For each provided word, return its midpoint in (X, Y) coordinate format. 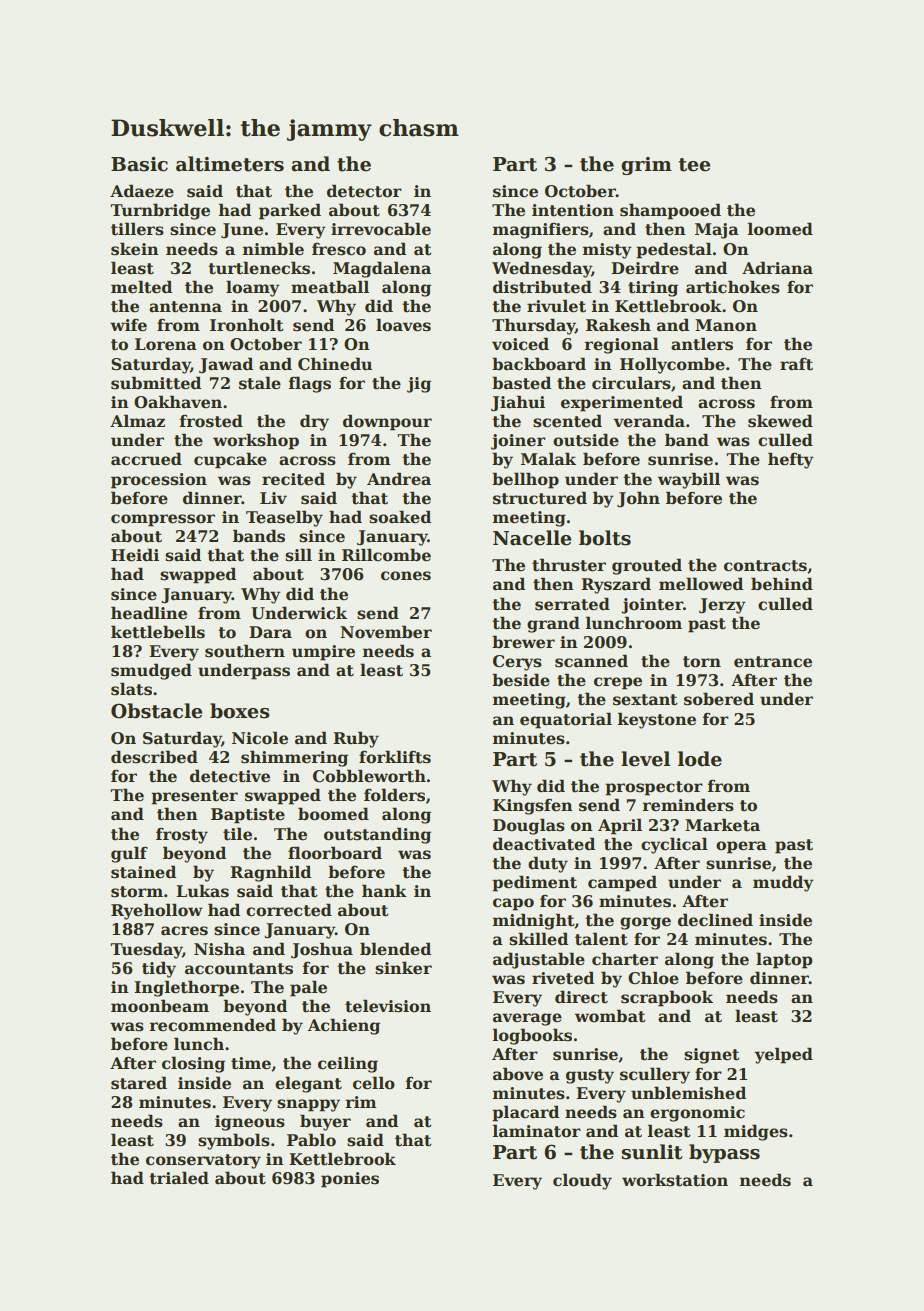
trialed (179, 1178)
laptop (784, 960)
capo (513, 904)
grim (646, 166)
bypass (724, 1153)
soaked (400, 517)
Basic (139, 164)
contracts (765, 566)
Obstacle (156, 711)
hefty (791, 460)
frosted (211, 421)
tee (694, 165)
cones (406, 576)
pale (308, 988)
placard (525, 1113)
